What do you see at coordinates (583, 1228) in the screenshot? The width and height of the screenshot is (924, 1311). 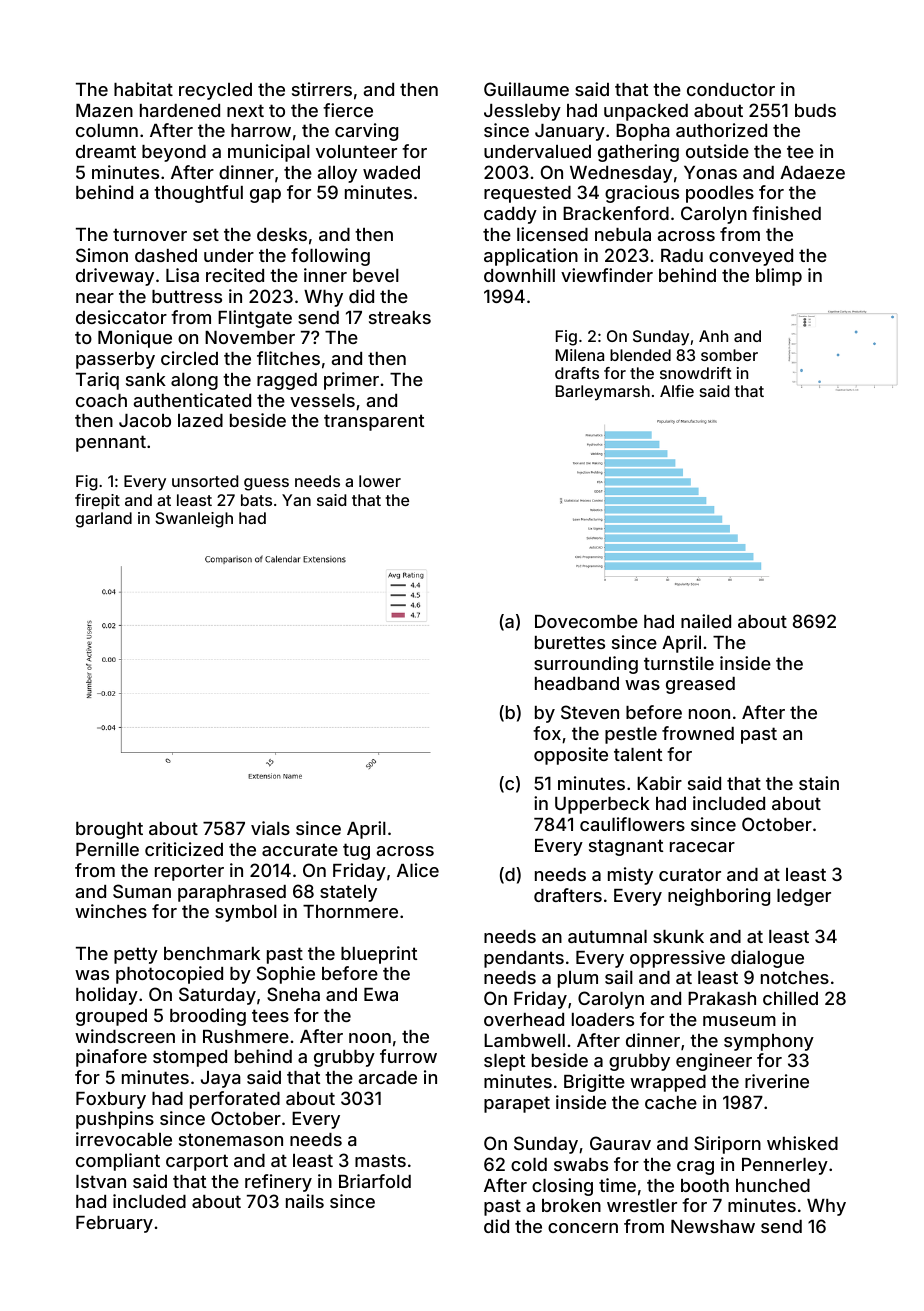 I see `concern` at bounding box center [583, 1228].
